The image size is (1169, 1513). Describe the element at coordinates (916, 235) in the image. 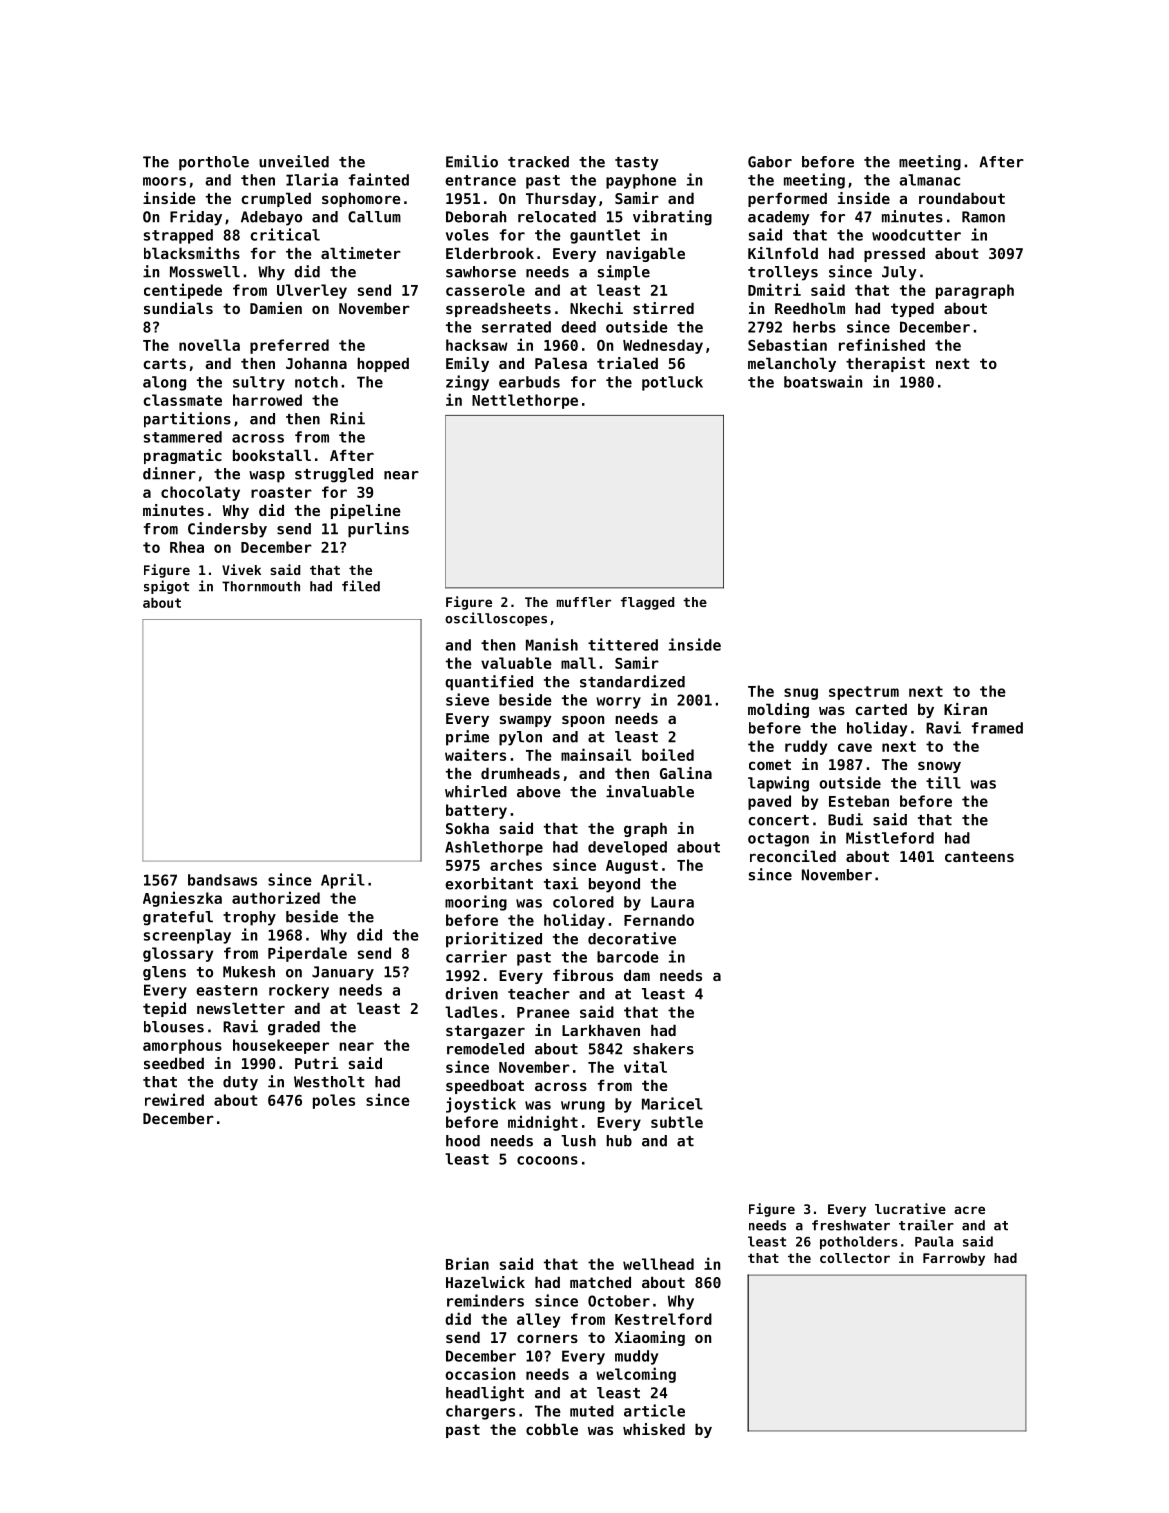

I see `woodcutter` at that location.
